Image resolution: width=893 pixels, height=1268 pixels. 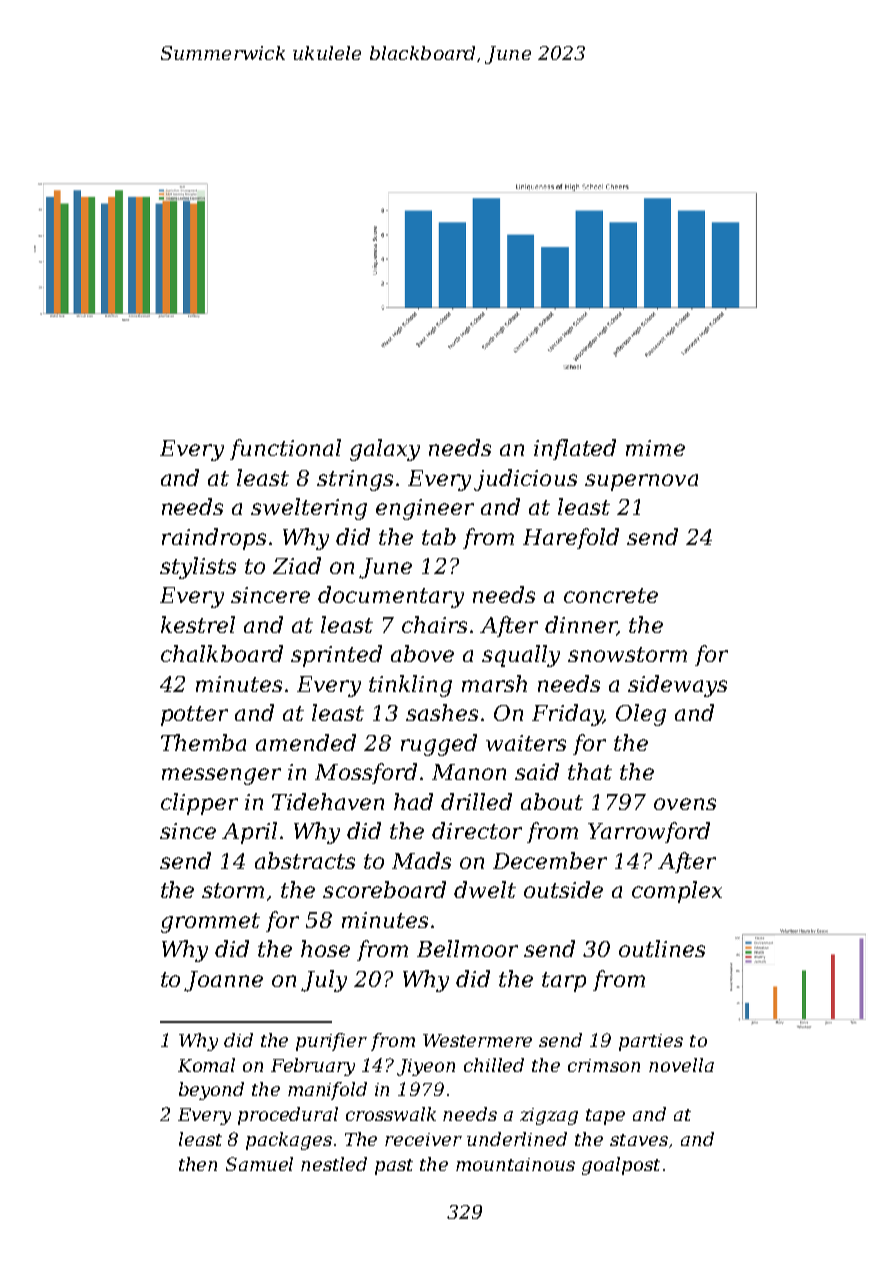 I want to click on beyond, so click(x=211, y=1091).
